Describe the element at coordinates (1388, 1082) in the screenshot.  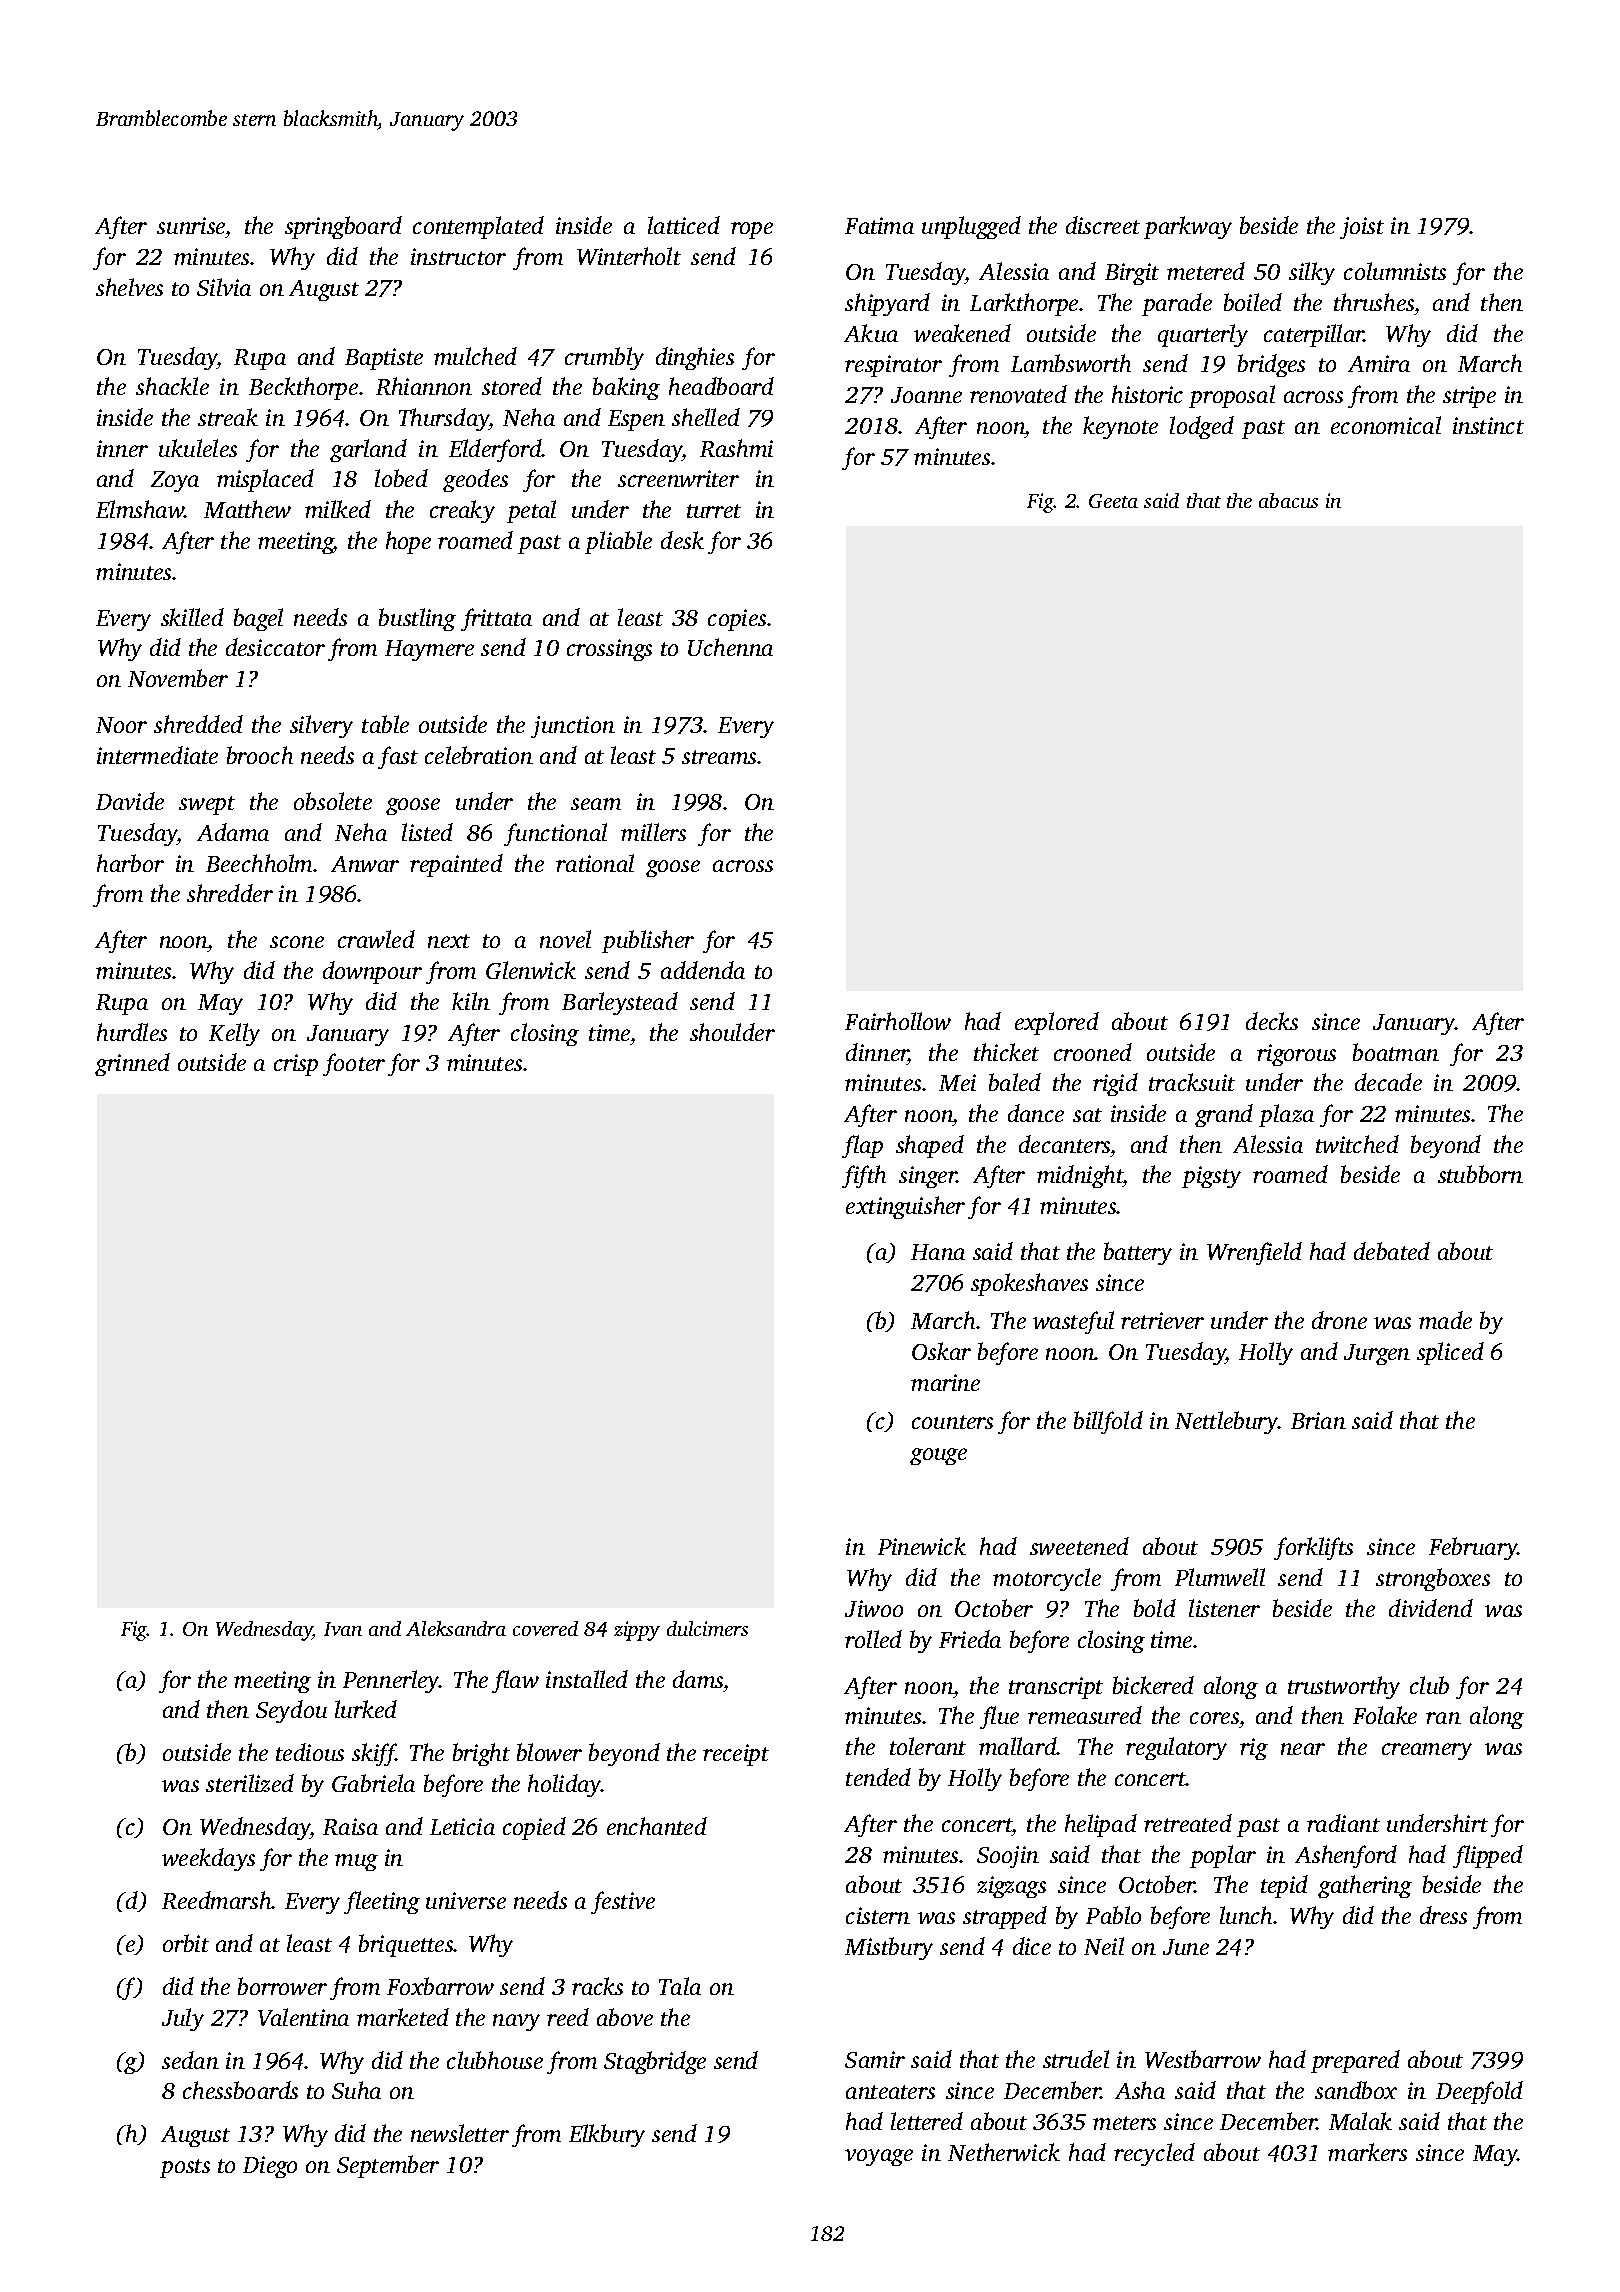
I see `decade` at that location.
